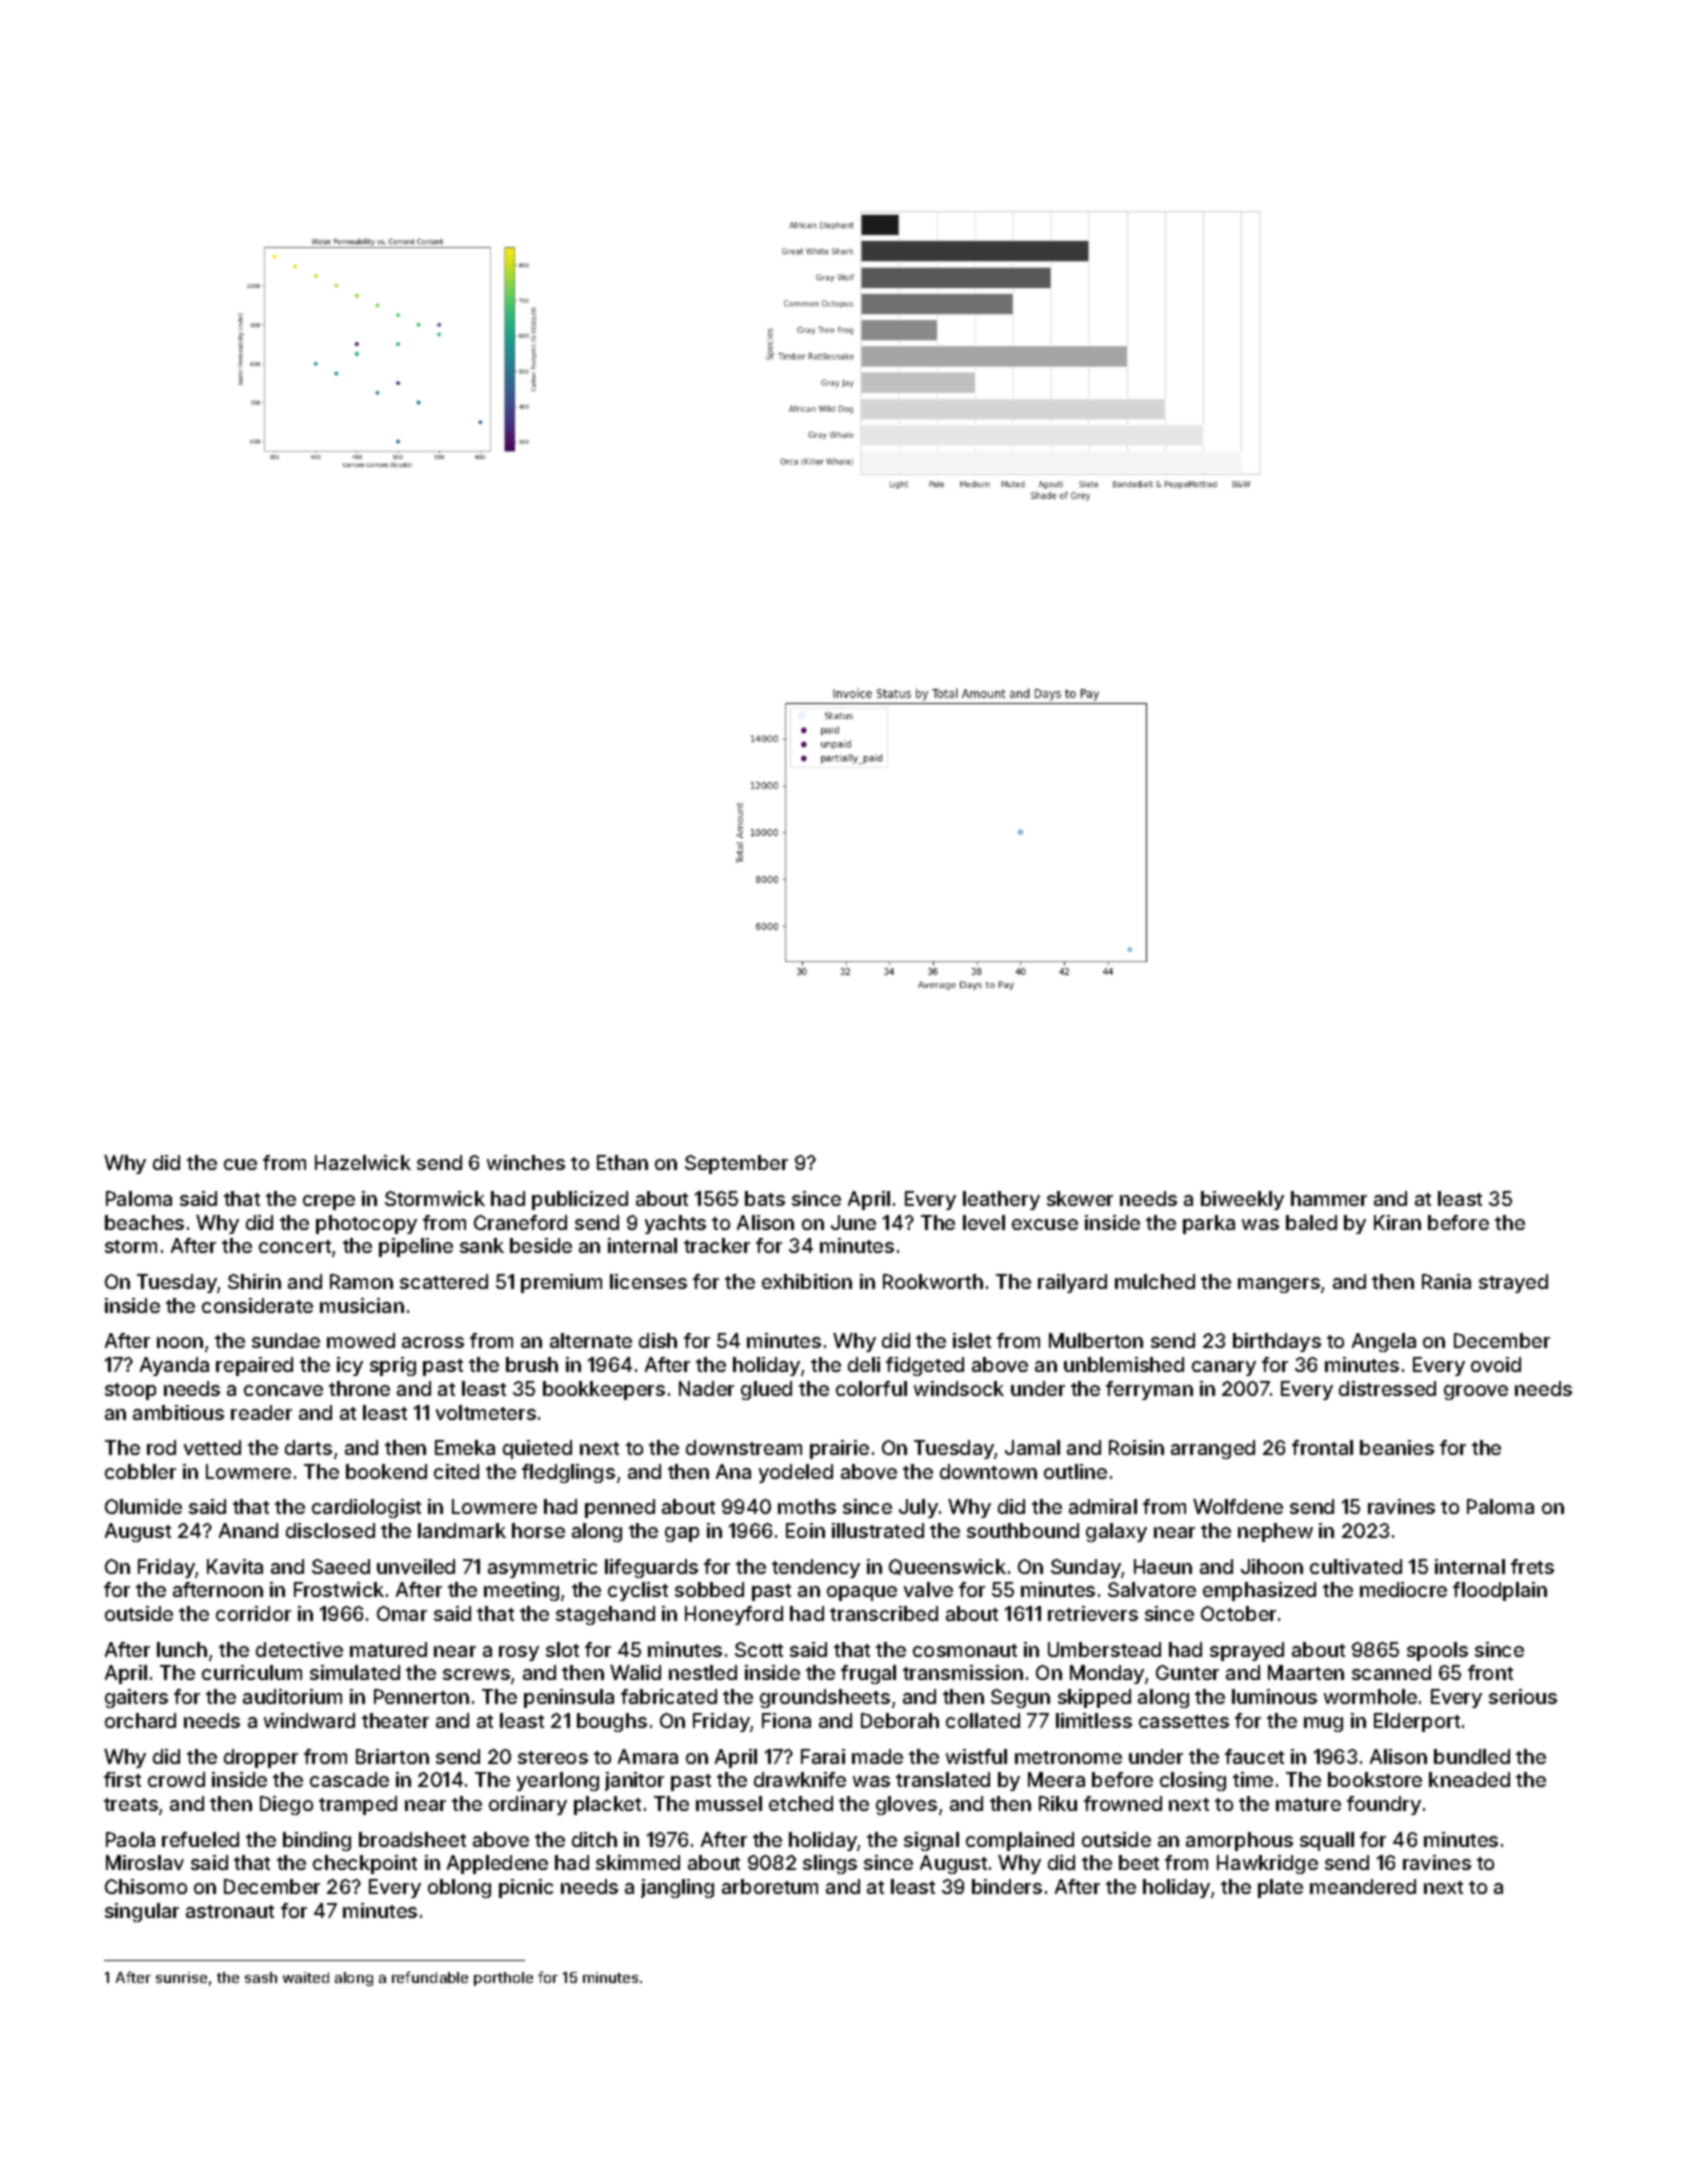  What do you see at coordinates (503, 1979) in the page?
I see `porthole` at bounding box center [503, 1979].
